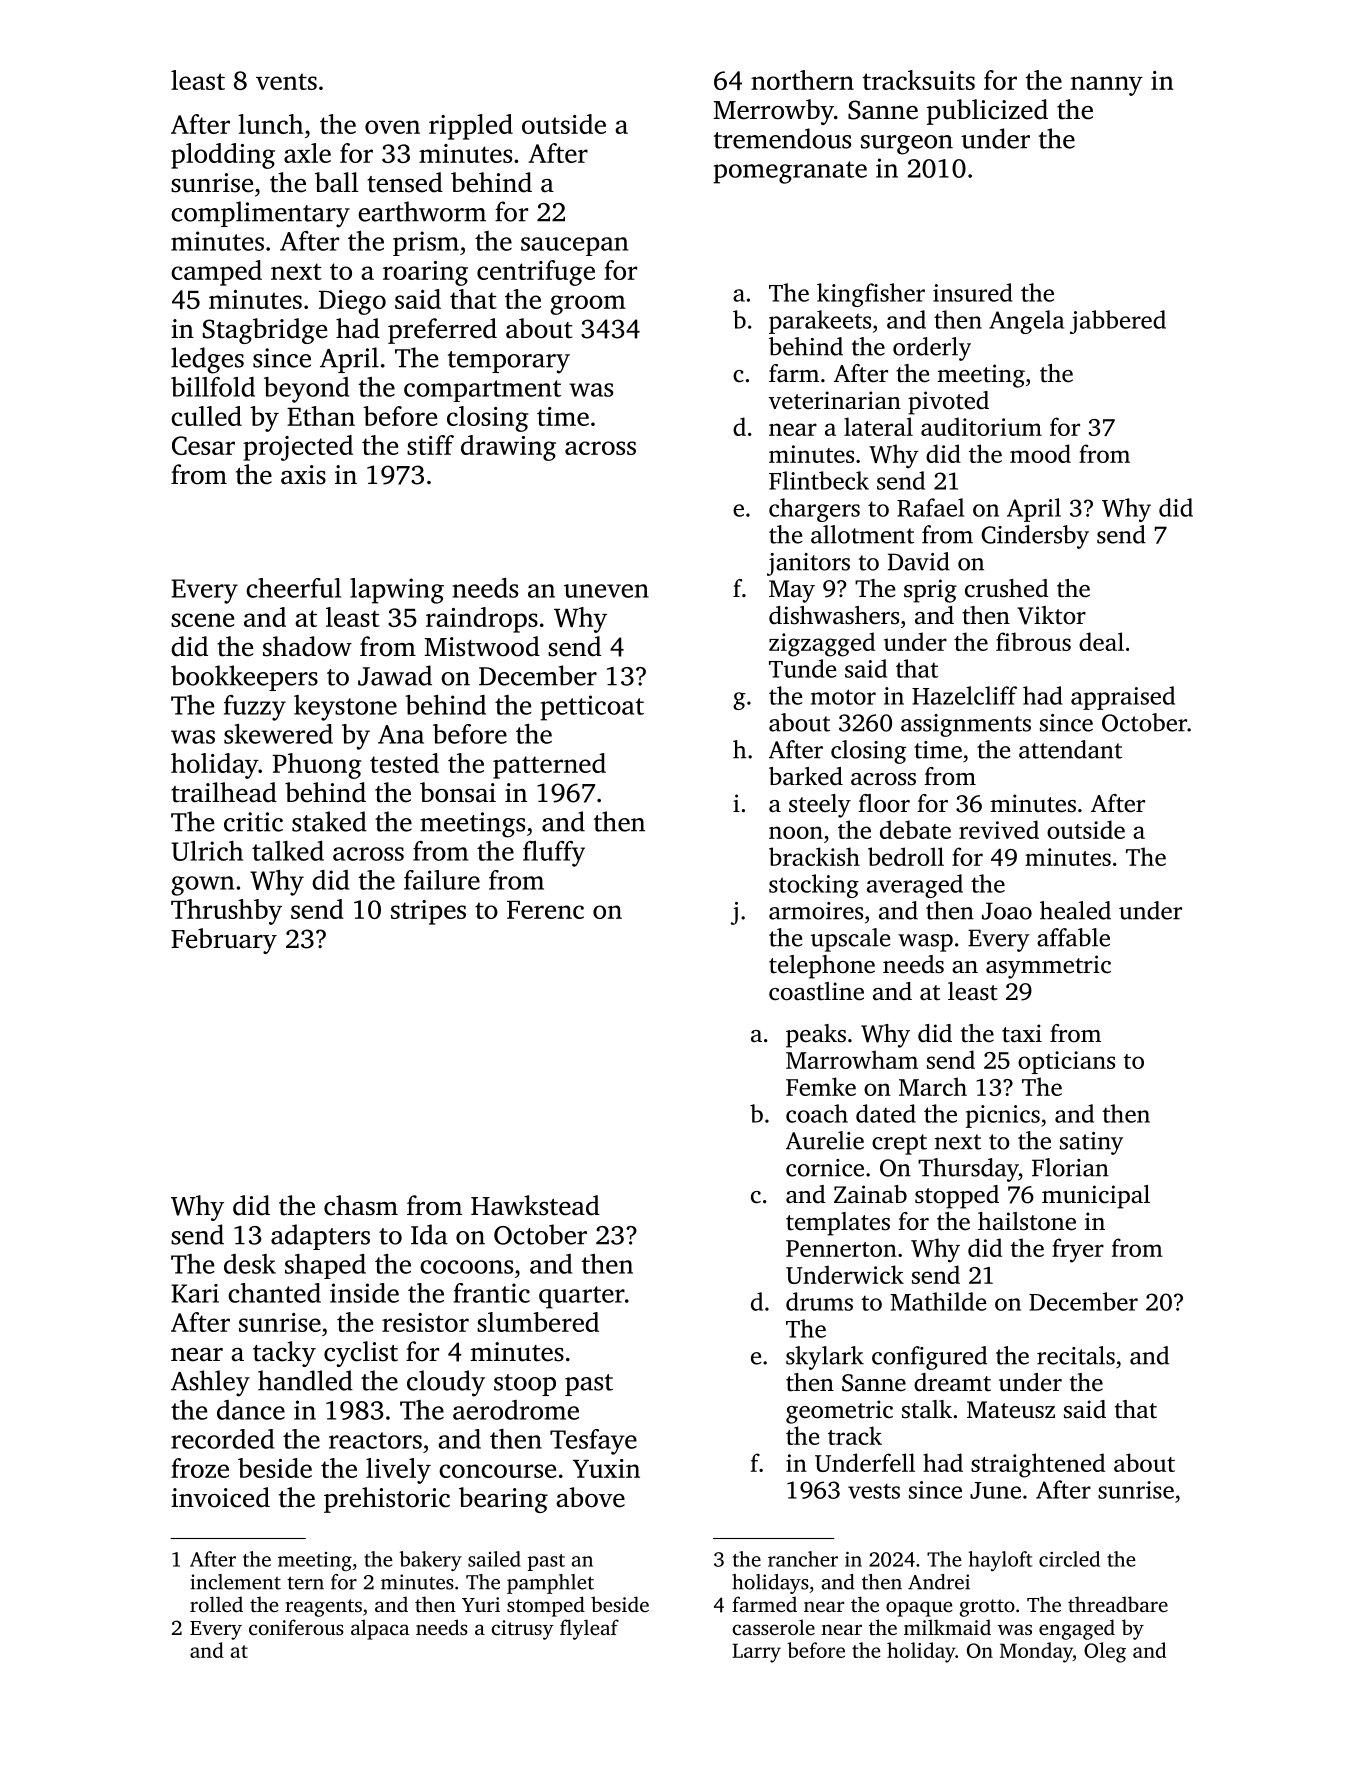 This image has height=1768, width=1366. I want to click on vents, so click(286, 81).
